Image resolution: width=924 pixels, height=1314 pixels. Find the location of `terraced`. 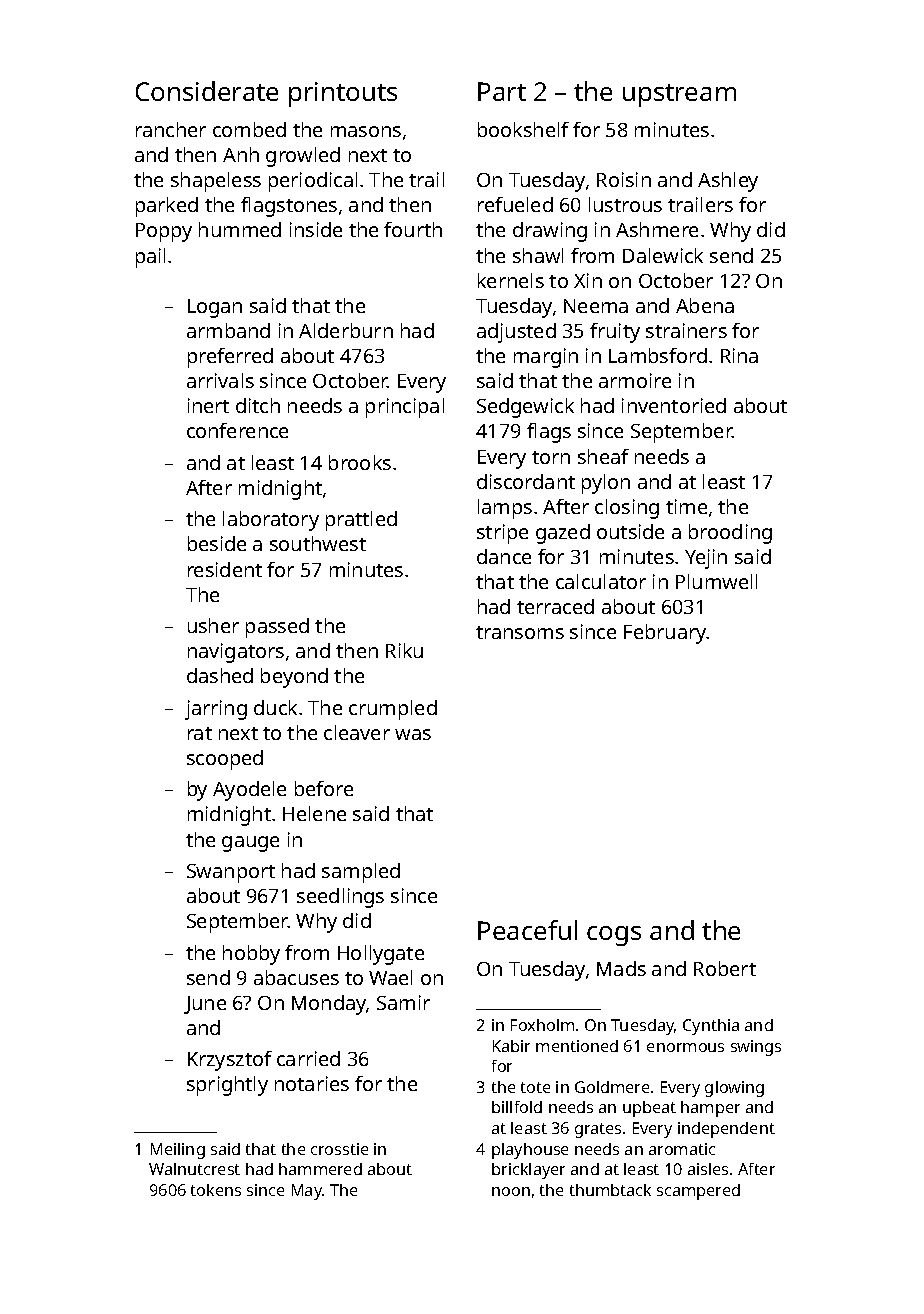

terraced is located at coordinates (555, 606).
